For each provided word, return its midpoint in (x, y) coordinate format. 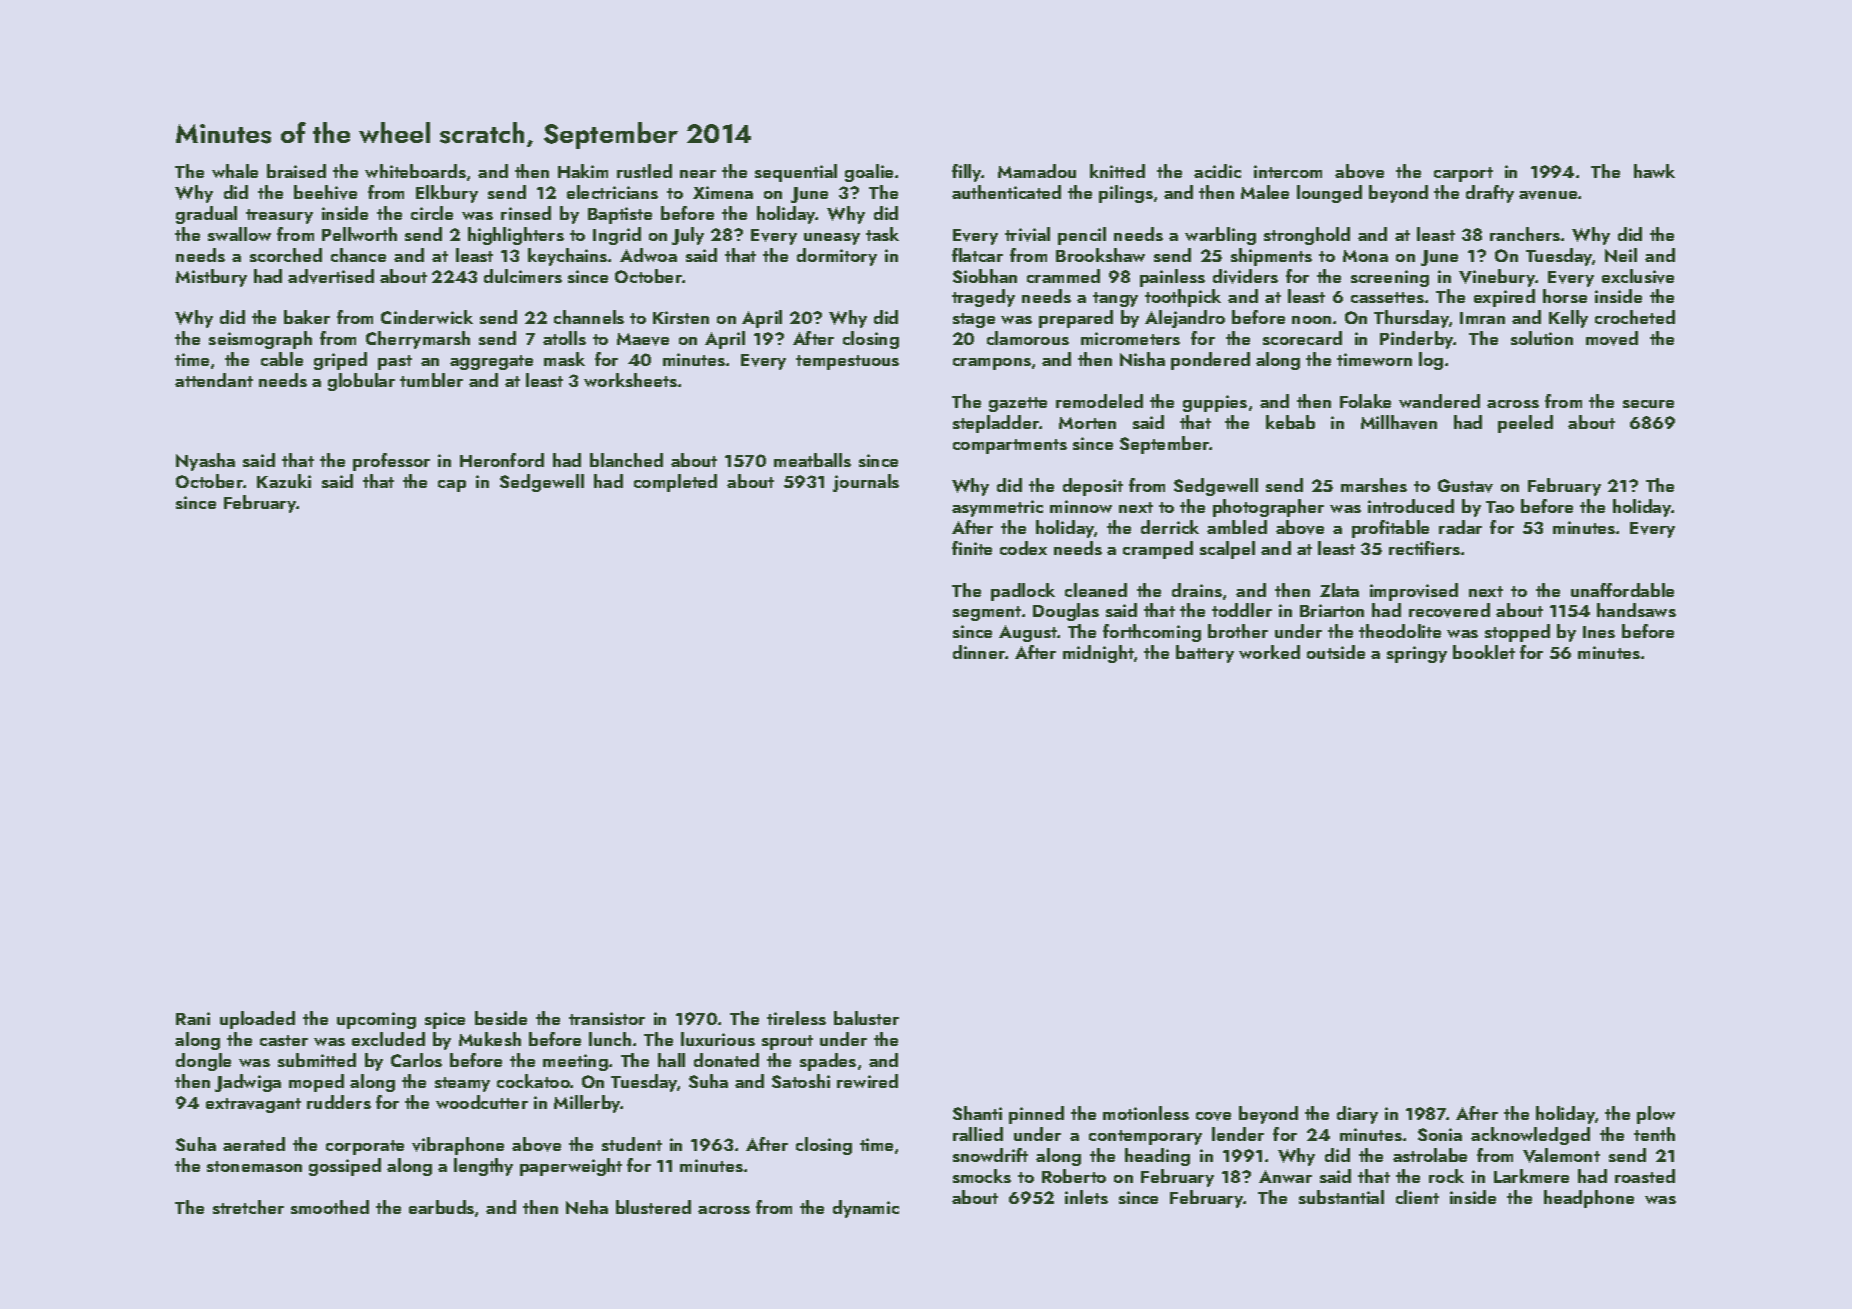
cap (452, 486)
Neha (587, 1207)
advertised (331, 276)
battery (1205, 654)
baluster (866, 1018)
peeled (1525, 424)
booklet (1484, 652)
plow (1656, 1115)
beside (501, 1018)
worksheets (630, 380)
